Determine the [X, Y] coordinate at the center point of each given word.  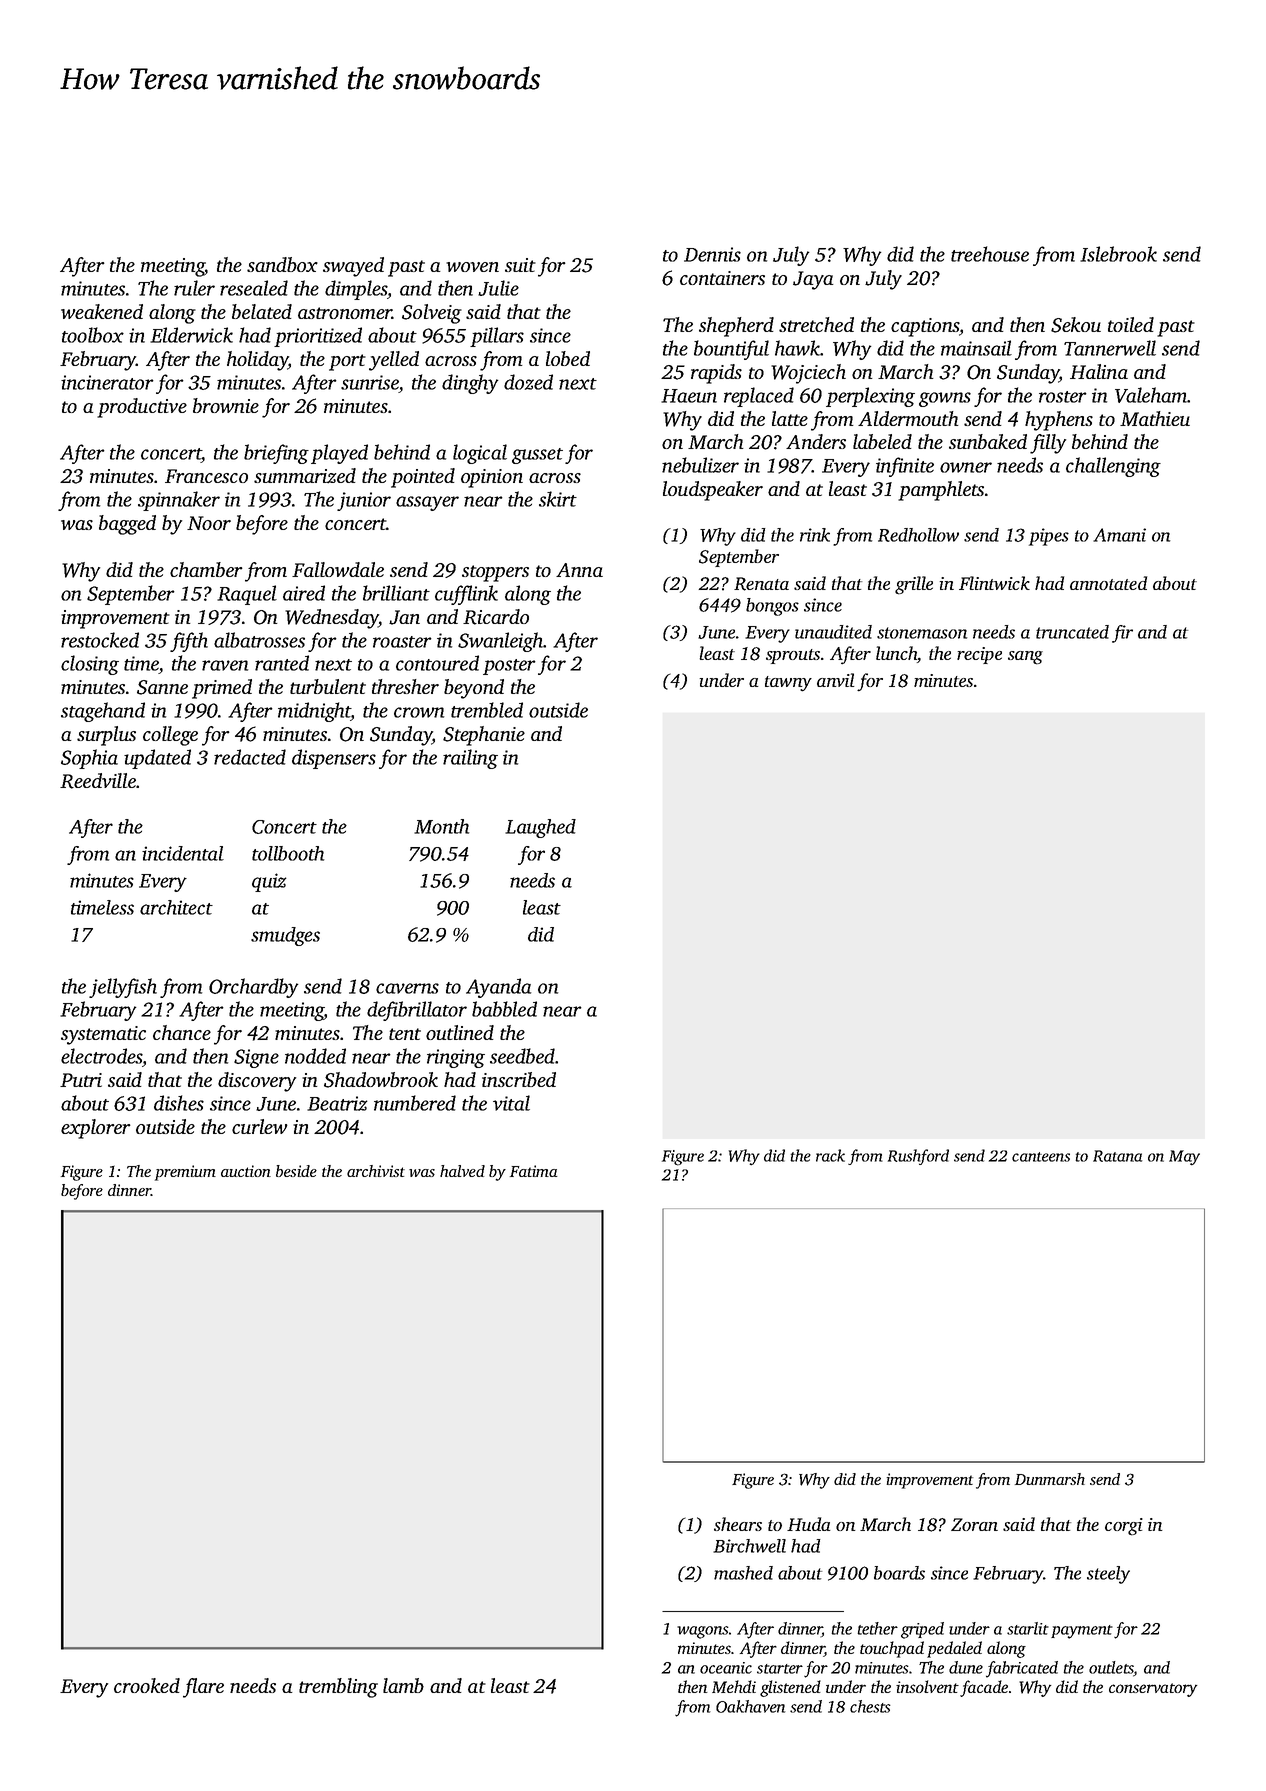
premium [185, 1173]
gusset [537, 456]
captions [925, 327]
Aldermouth [908, 418]
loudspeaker [713, 491]
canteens [1041, 1157]
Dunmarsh [1050, 1479]
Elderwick [191, 335]
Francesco [206, 476]
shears [738, 1524]
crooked [147, 1685]
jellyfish [123, 988]
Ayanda [498, 988]
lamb [403, 1685]
